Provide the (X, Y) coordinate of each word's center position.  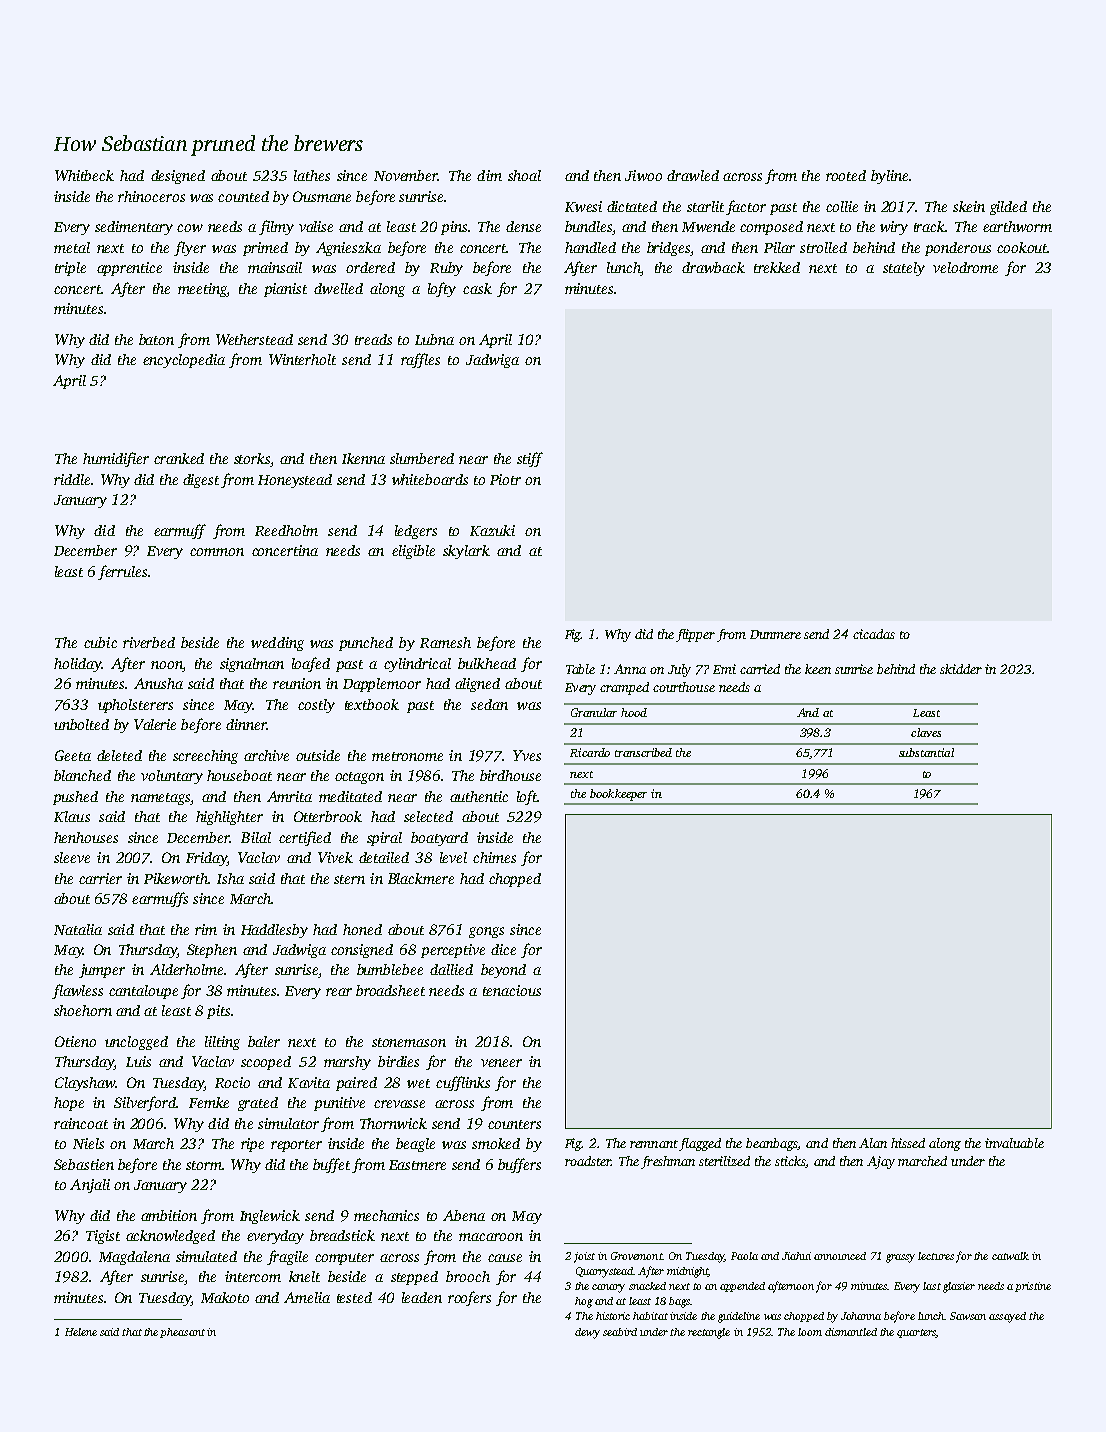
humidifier (116, 459)
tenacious (512, 990)
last (932, 1286)
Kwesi (583, 206)
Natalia (78, 929)
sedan (489, 704)
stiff (530, 459)
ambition (169, 1215)
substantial (926, 752)
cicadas (874, 634)
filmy (276, 227)
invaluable (1014, 1143)
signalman (252, 665)
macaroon (491, 1237)
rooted (846, 175)
